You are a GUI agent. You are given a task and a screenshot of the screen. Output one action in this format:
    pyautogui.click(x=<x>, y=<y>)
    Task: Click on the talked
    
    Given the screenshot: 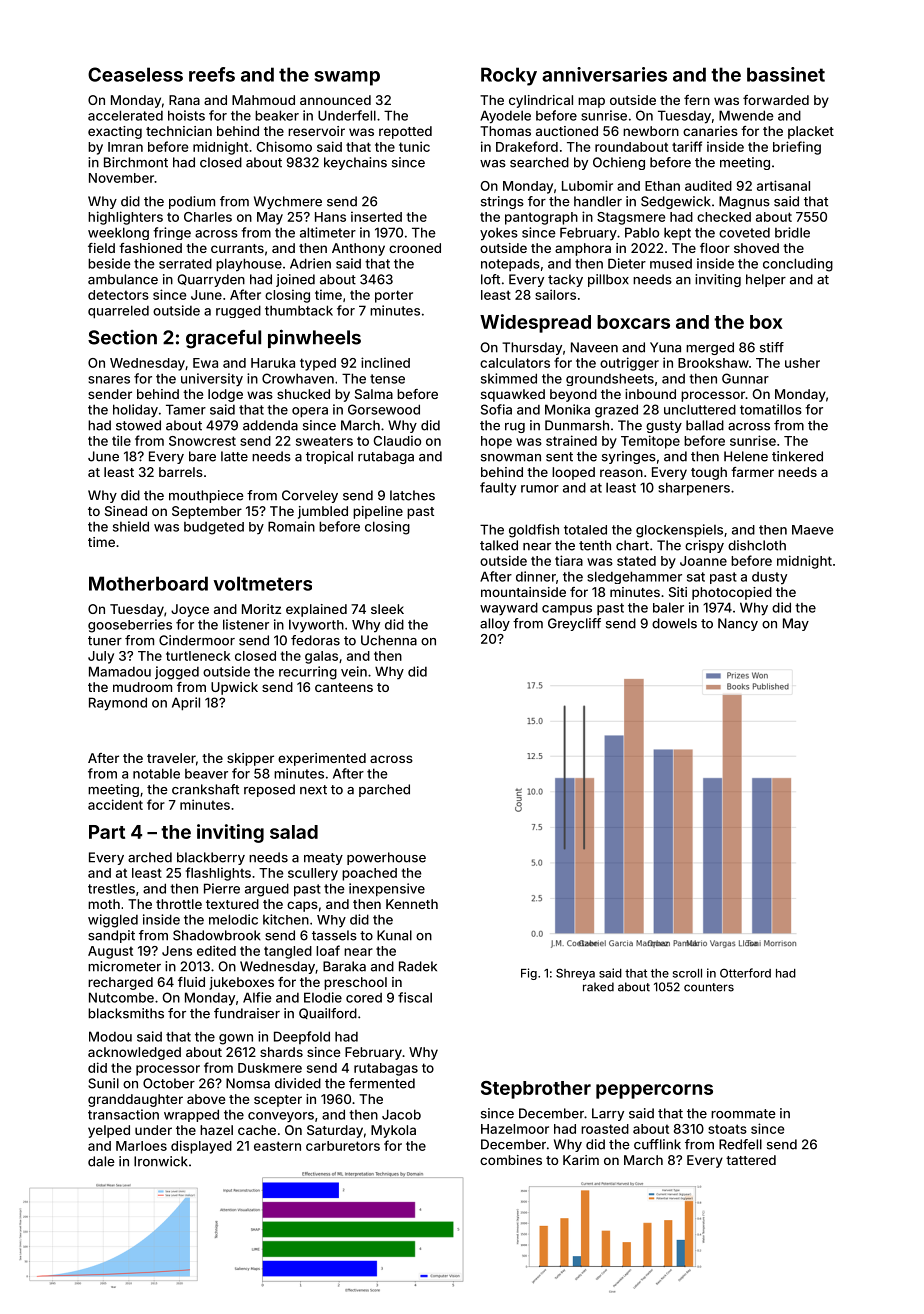 What is the action you would take?
    pyautogui.click(x=499, y=545)
